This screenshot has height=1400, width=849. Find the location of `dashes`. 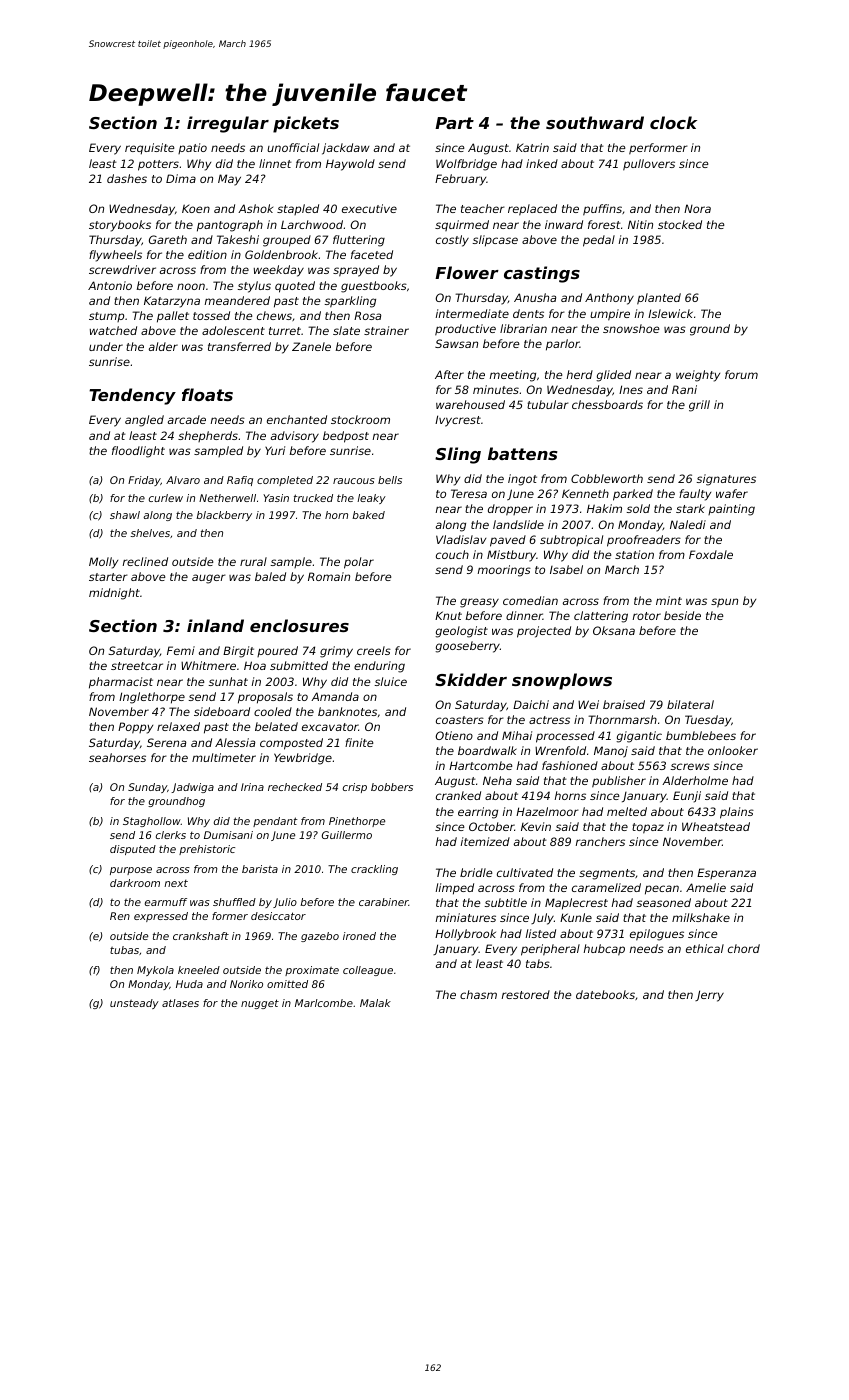

dashes is located at coordinates (127, 178).
